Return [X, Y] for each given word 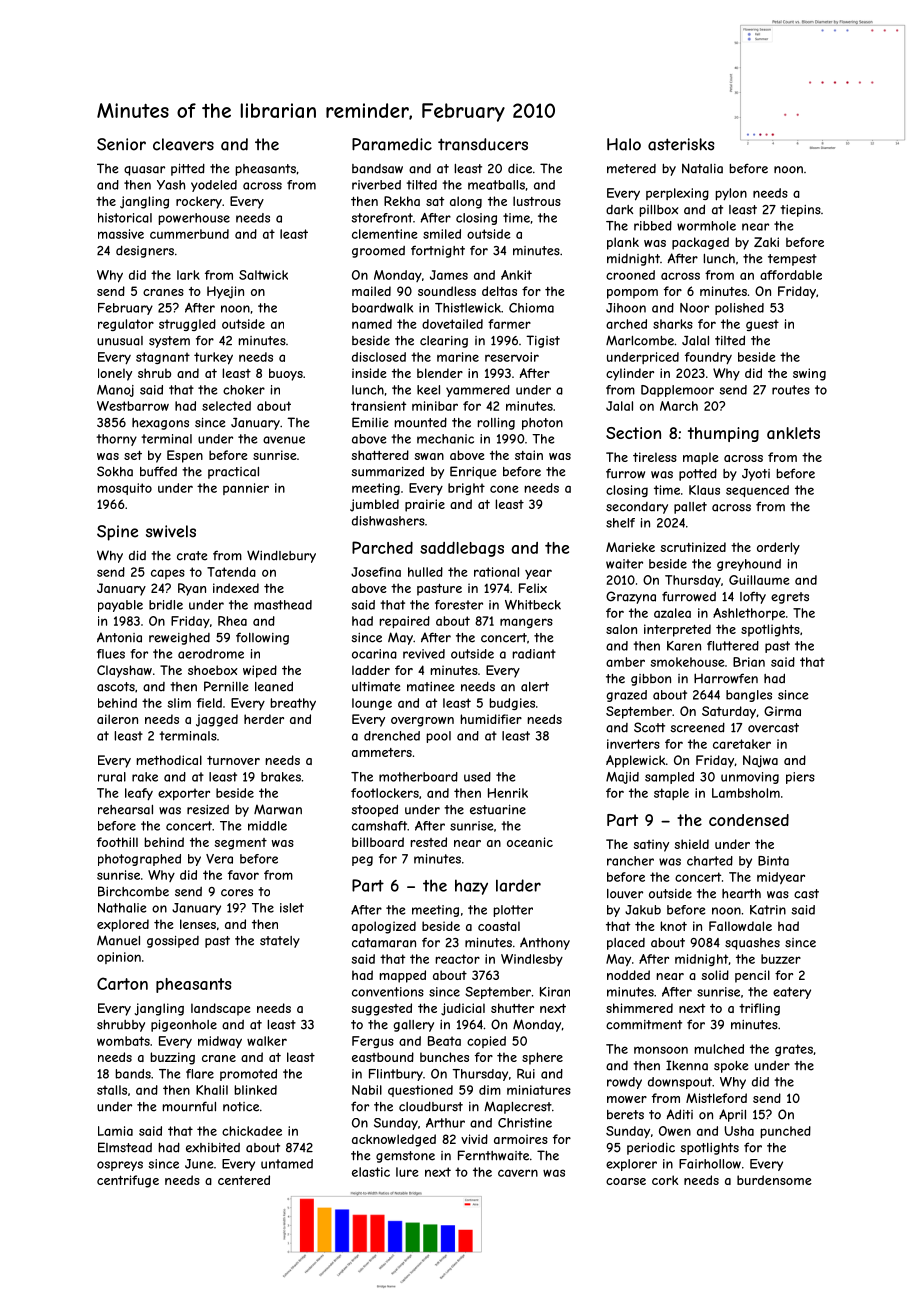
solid [715, 975]
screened [697, 727]
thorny [116, 440]
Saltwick [263, 275]
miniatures [539, 1090]
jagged [217, 720]
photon [542, 424]
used [477, 777]
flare [200, 1074]
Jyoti [756, 475]
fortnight [438, 251]
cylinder [630, 374]
